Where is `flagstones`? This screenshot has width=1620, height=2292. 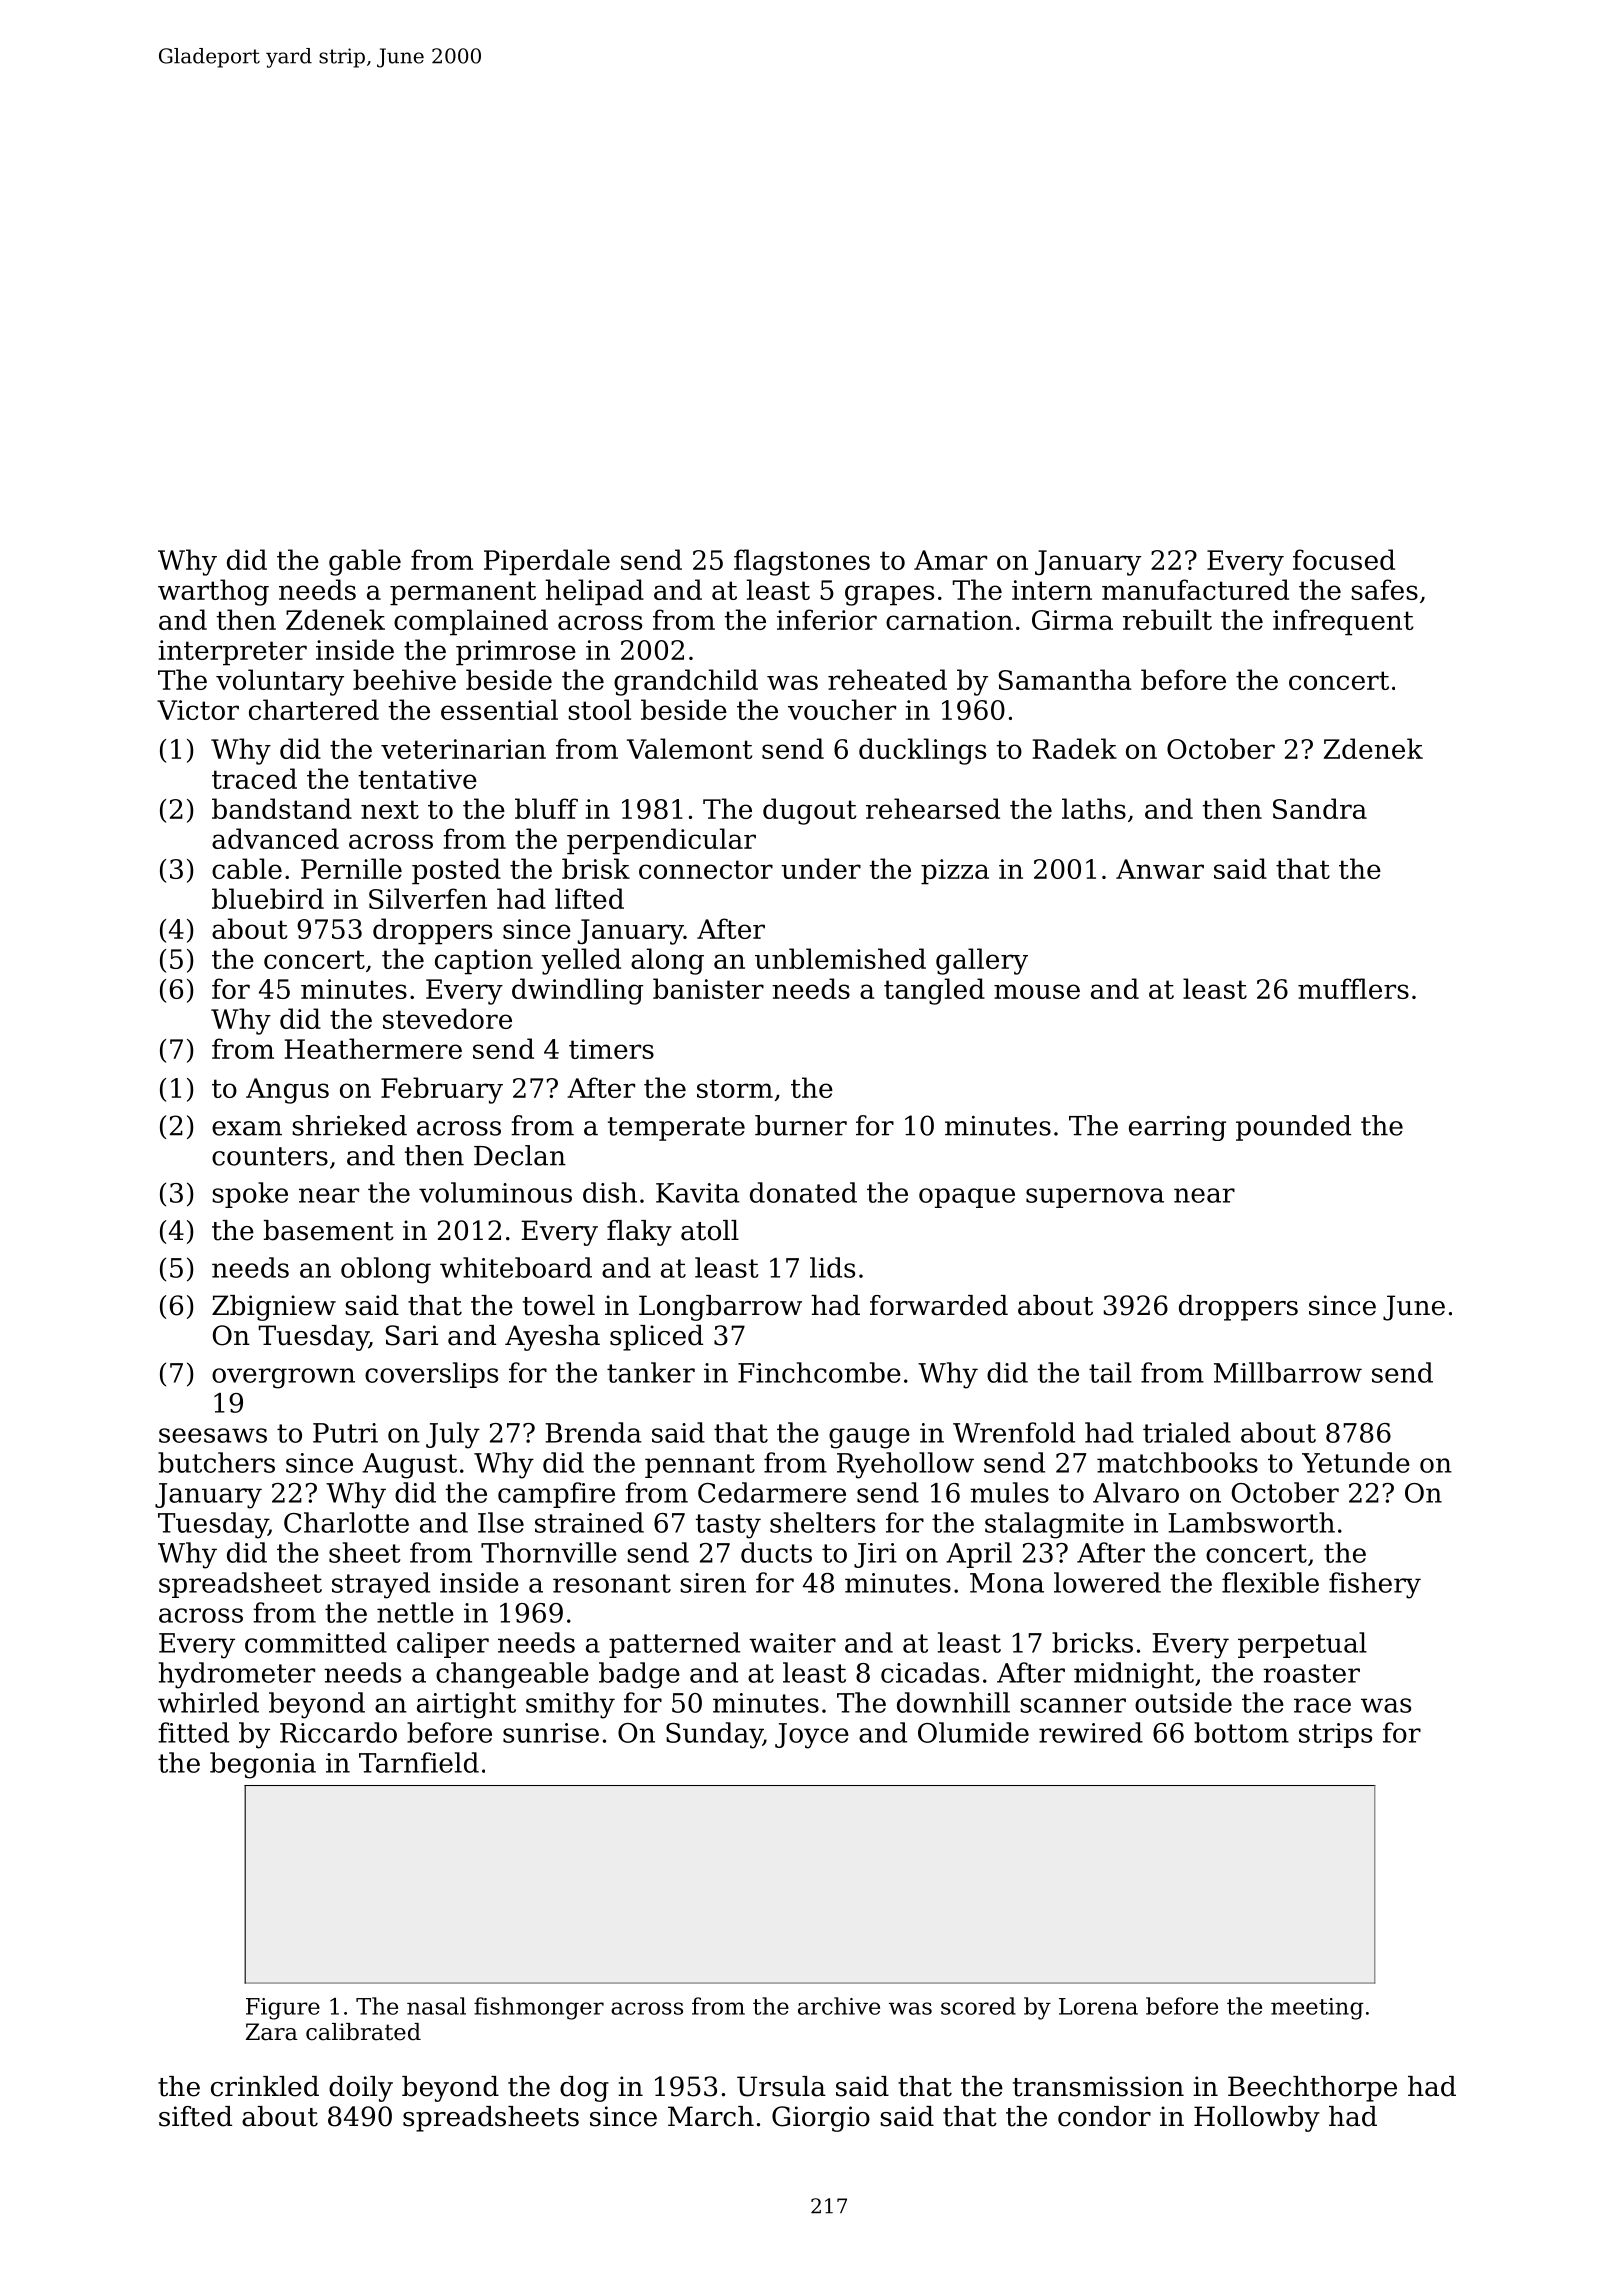 flagstones is located at coordinates (802, 562).
